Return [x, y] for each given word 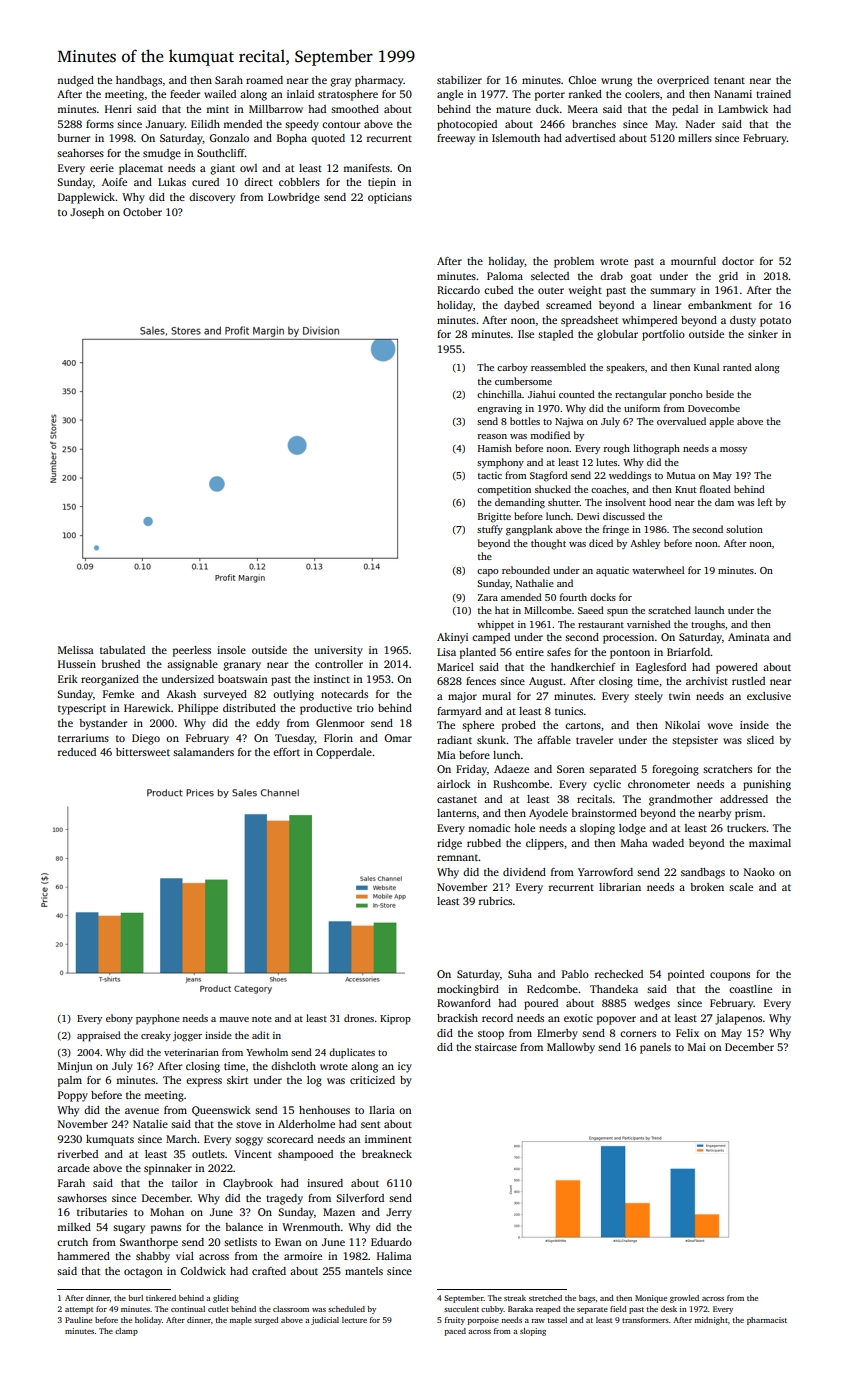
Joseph [87, 213]
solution [744, 529]
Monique [651, 1299]
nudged [75, 81]
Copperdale [344, 753]
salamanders [203, 752]
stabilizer [459, 80]
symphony [500, 463]
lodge [632, 829]
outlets [208, 1154]
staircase [496, 1047]
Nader [700, 124]
